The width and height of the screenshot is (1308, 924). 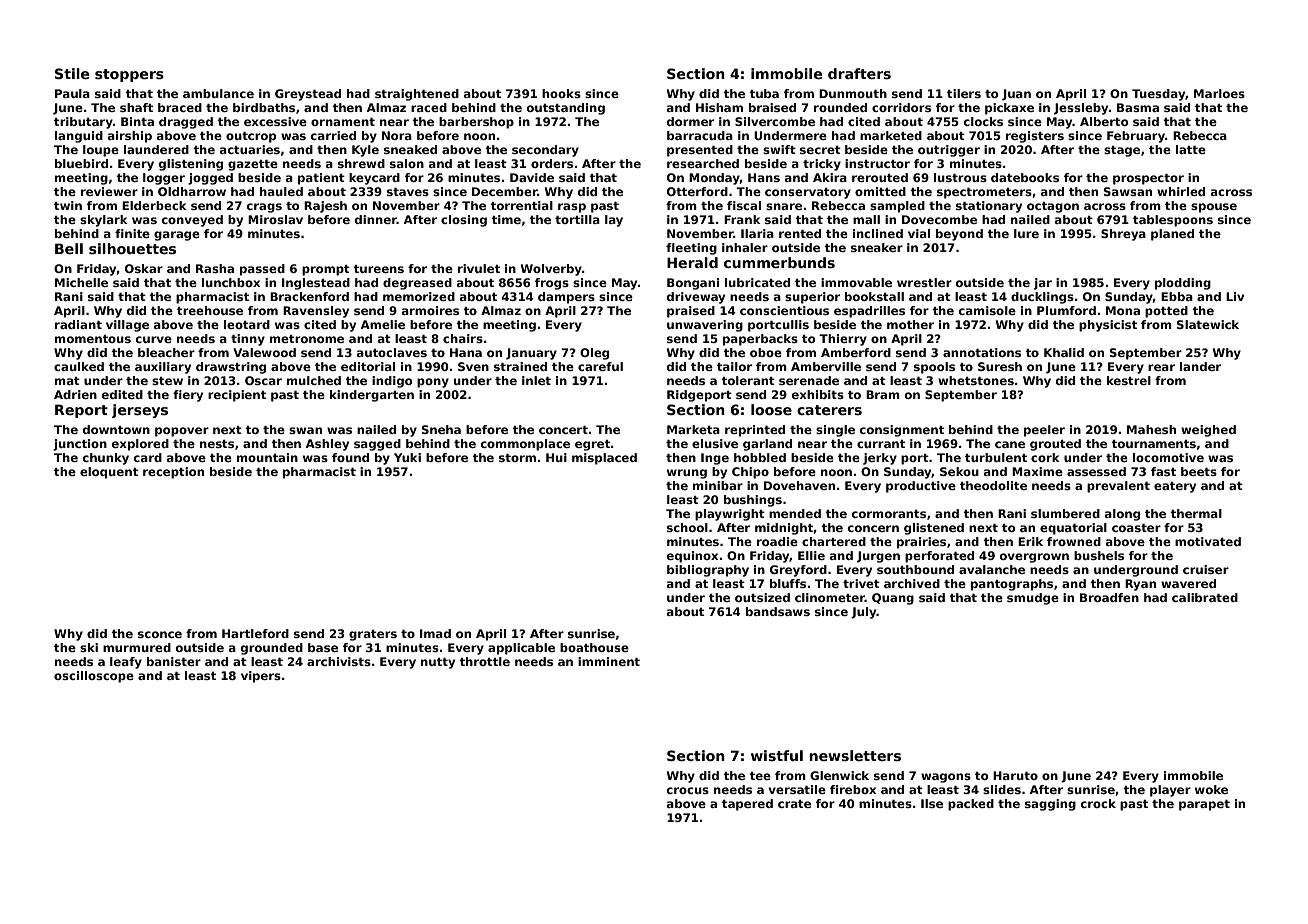 I want to click on bushels, so click(x=1099, y=555).
